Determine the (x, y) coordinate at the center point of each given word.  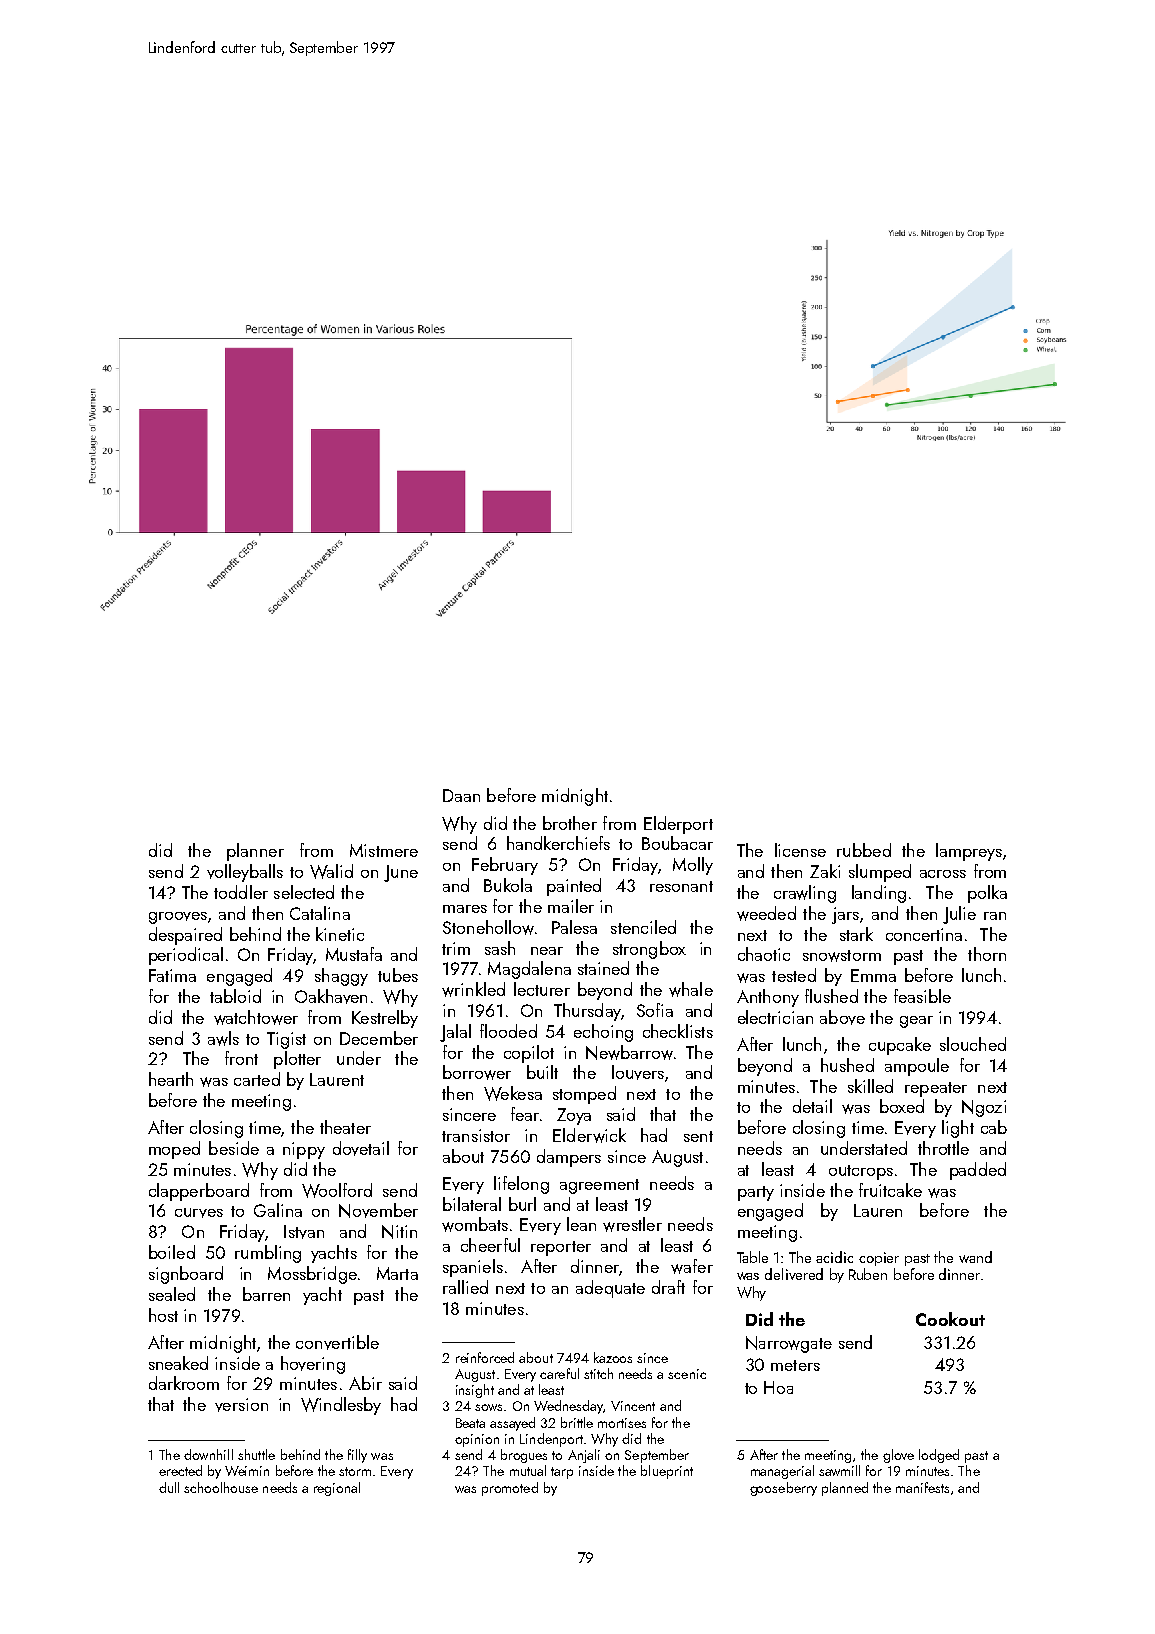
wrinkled (473, 989)
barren (266, 1294)
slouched (973, 1044)
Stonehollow (488, 927)
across (943, 874)
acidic (834, 1257)
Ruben (868, 1274)
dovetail (361, 1148)
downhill (208, 1454)
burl (522, 1204)
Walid (331, 871)
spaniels (473, 1268)
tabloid (235, 996)
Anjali (584, 1456)
